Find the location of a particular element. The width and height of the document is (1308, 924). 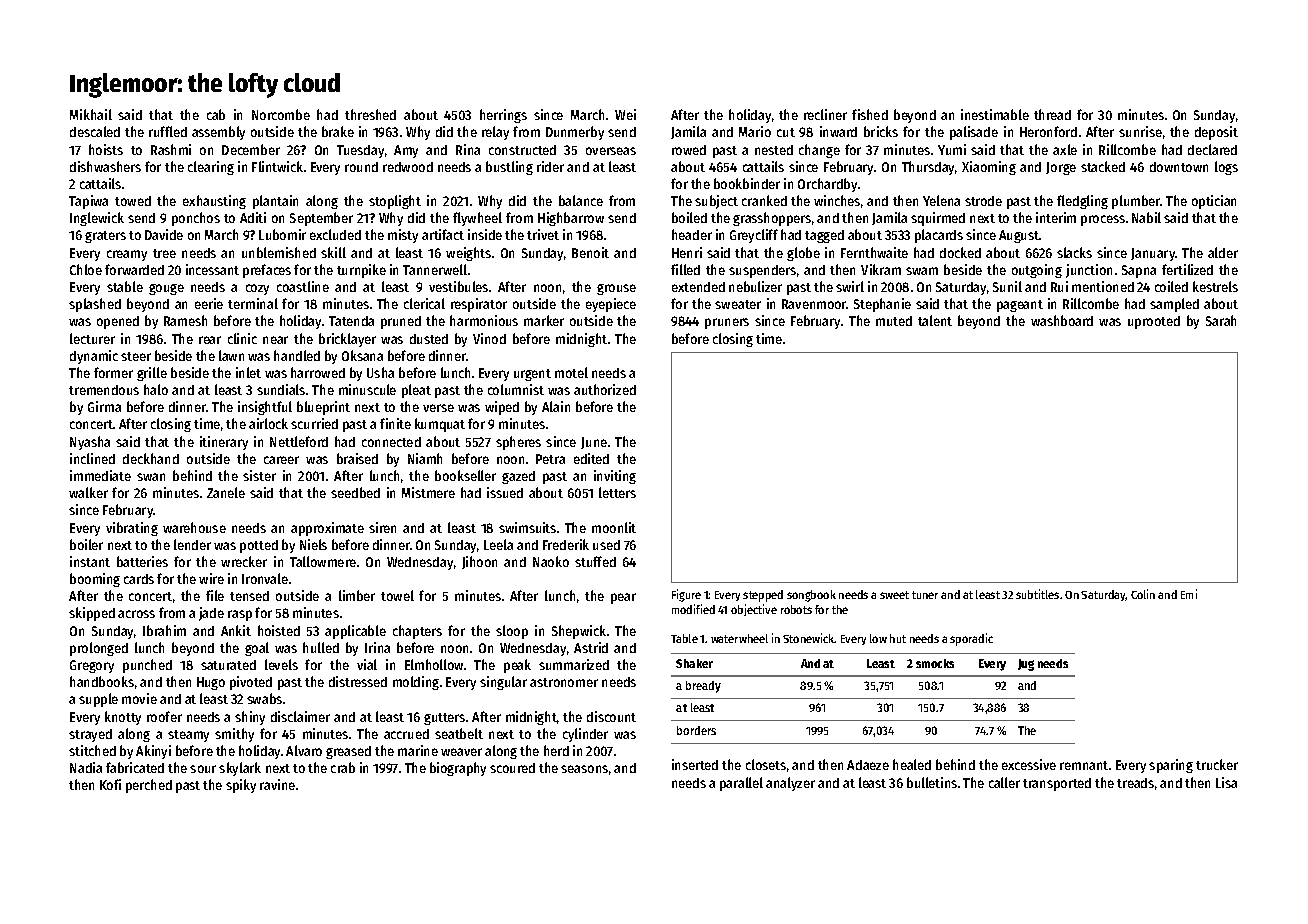

washboard is located at coordinates (1062, 320).
